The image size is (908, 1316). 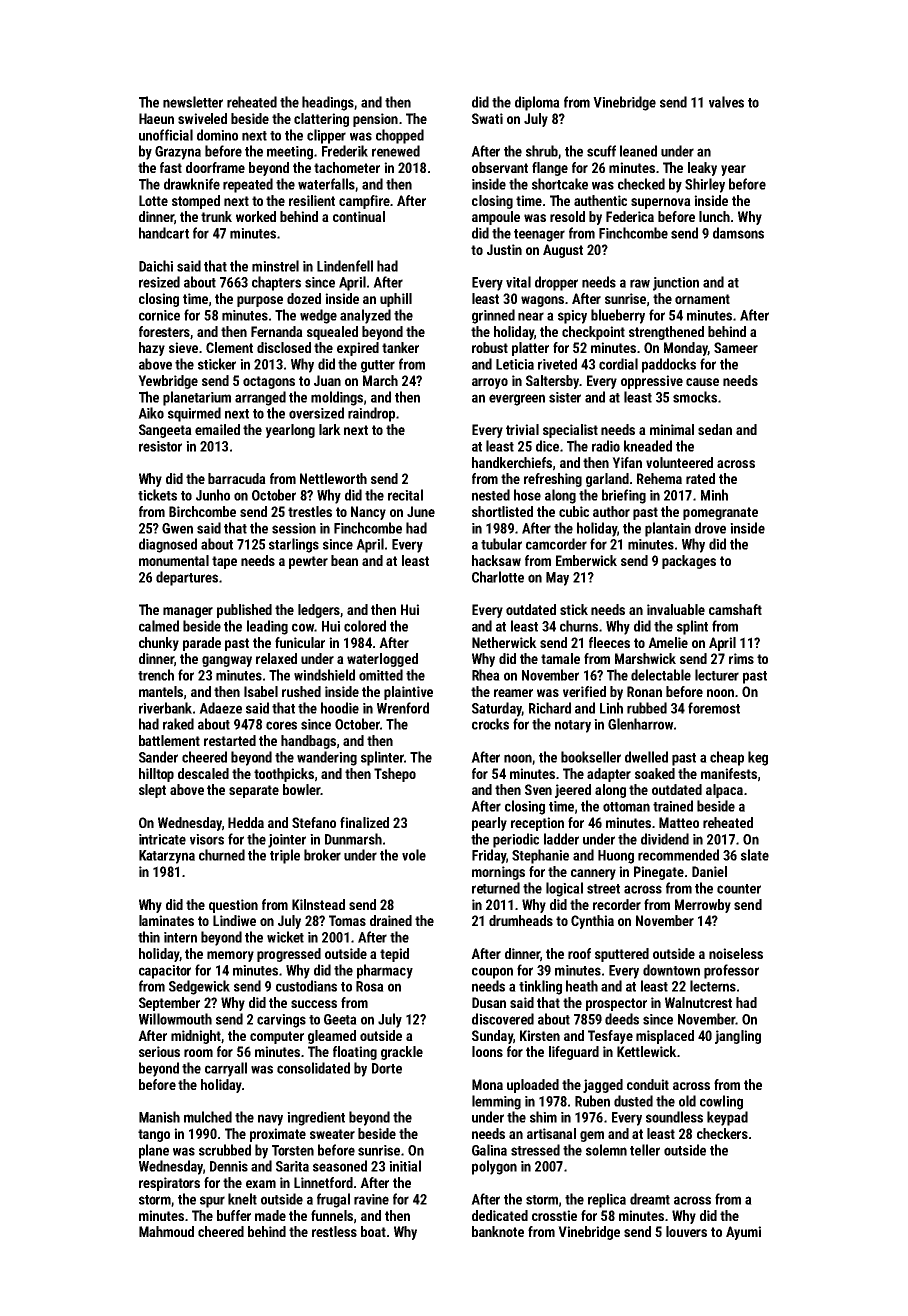 What do you see at coordinates (371, 414) in the page?
I see `raindrop` at bounding box center [371, 414].
